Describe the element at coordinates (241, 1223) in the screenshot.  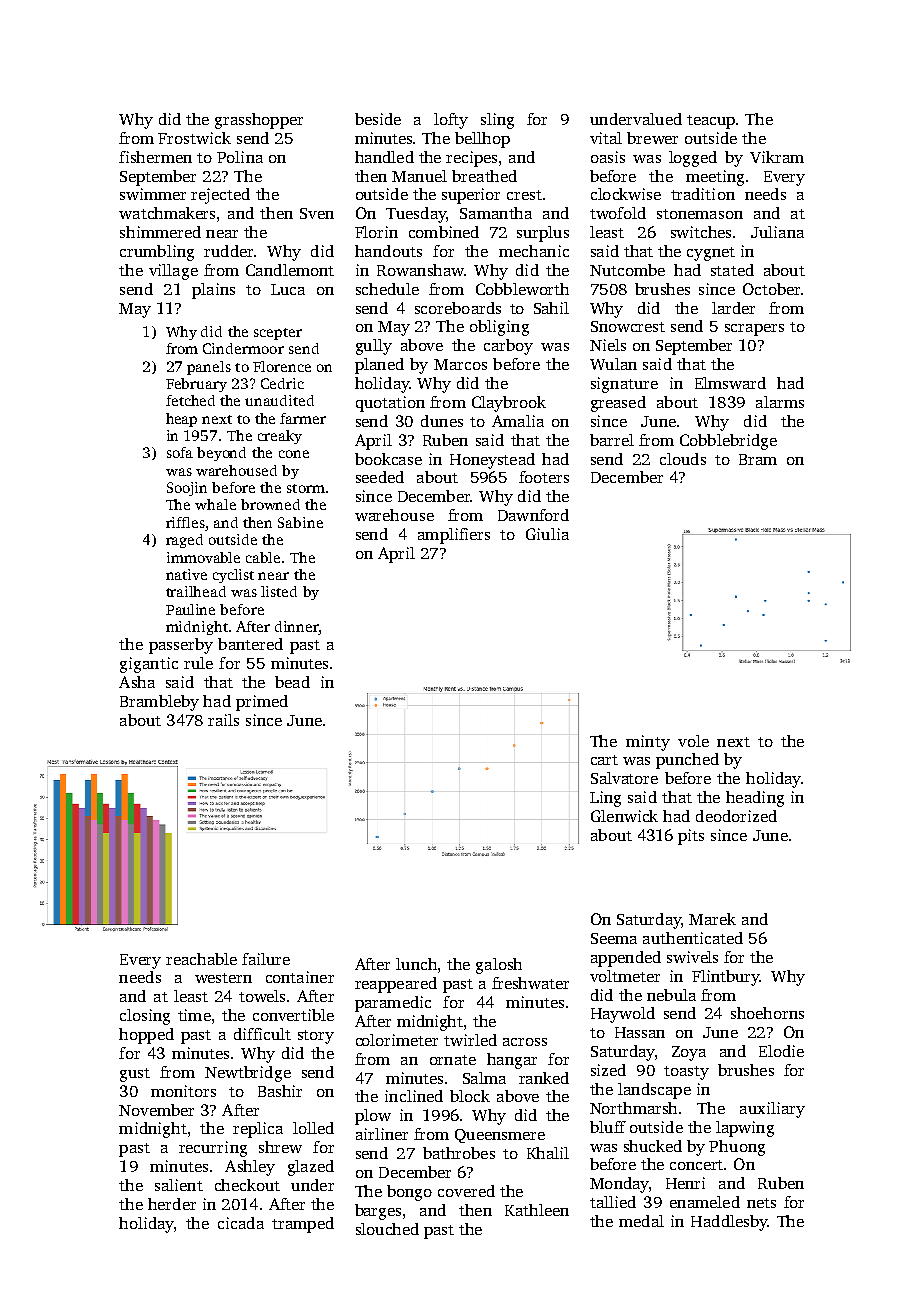
I see `cicada` at that location.
